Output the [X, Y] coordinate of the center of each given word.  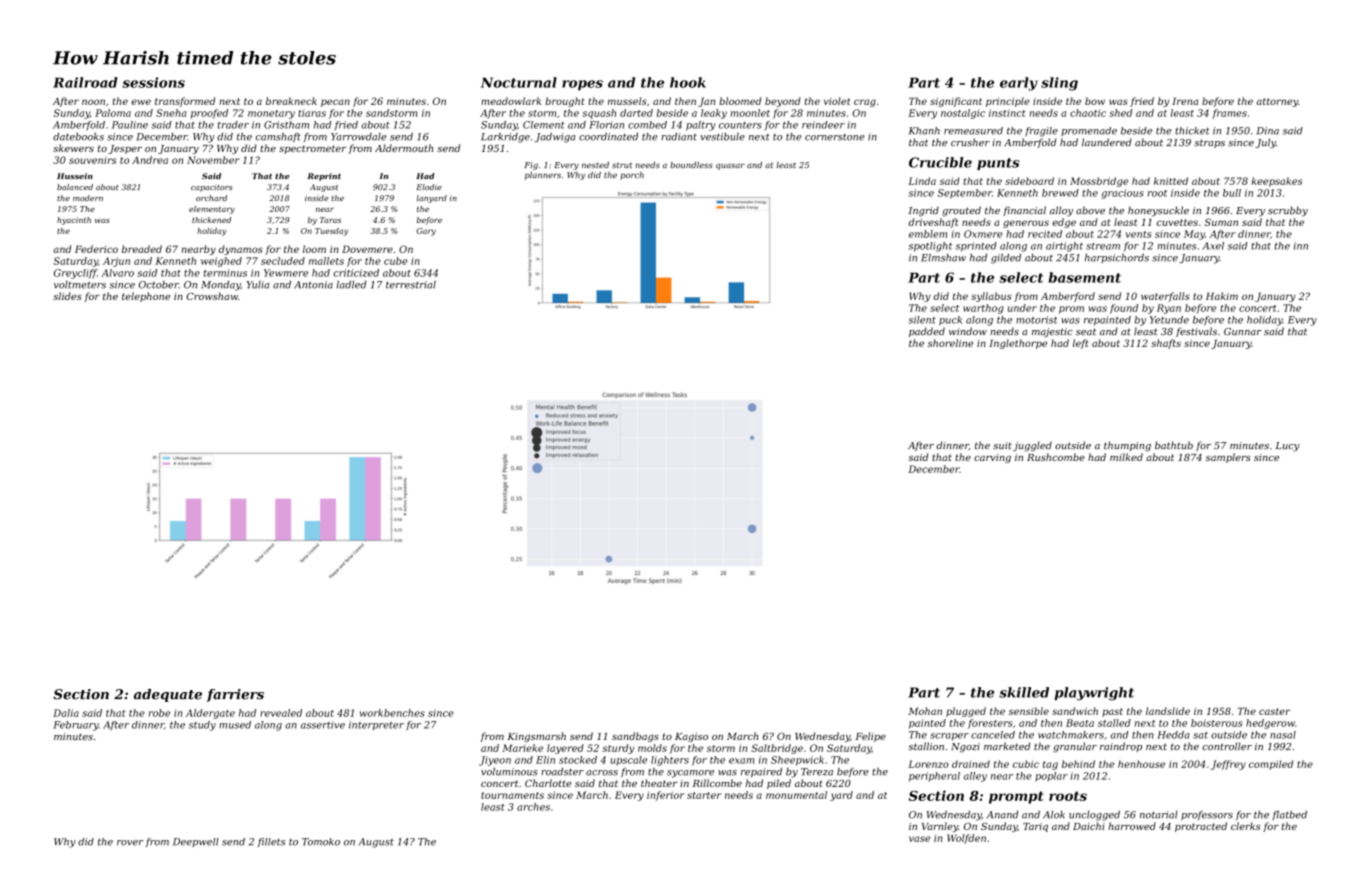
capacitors [212, 188]
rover [130, 843]
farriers [235, 695]
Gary [426, 232]
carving [992, 458]
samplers [1228, 458]
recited [1045, 234]
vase [919, 839]
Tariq [1035, 827]
